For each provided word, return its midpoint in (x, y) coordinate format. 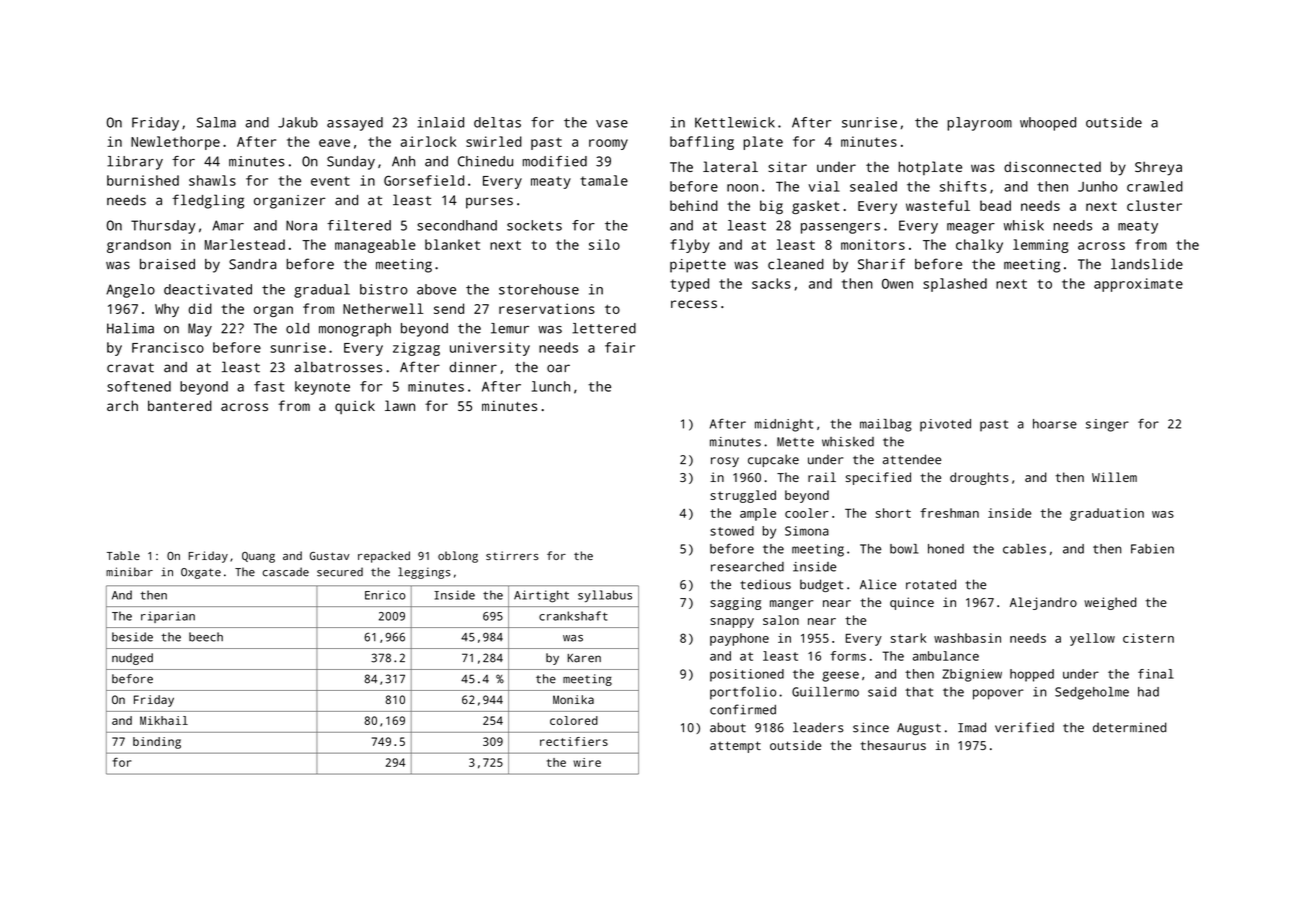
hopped (1032, 675)
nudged (132, 659)
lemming (1041, 246)
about (728, 727)
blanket (452, 244)
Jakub (298, 122)
